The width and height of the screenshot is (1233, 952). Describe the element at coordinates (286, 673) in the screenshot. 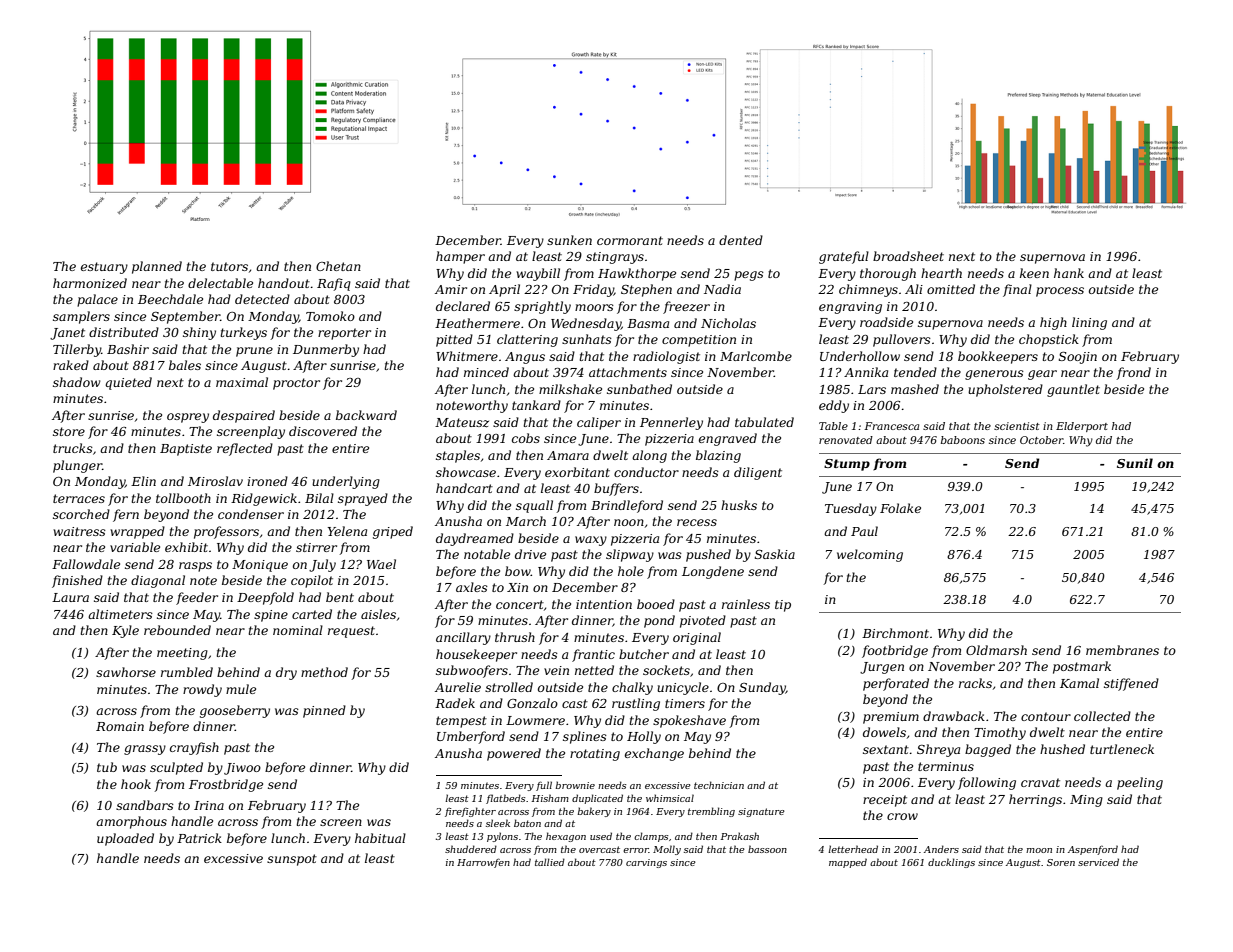

I see `dry` at that location.
